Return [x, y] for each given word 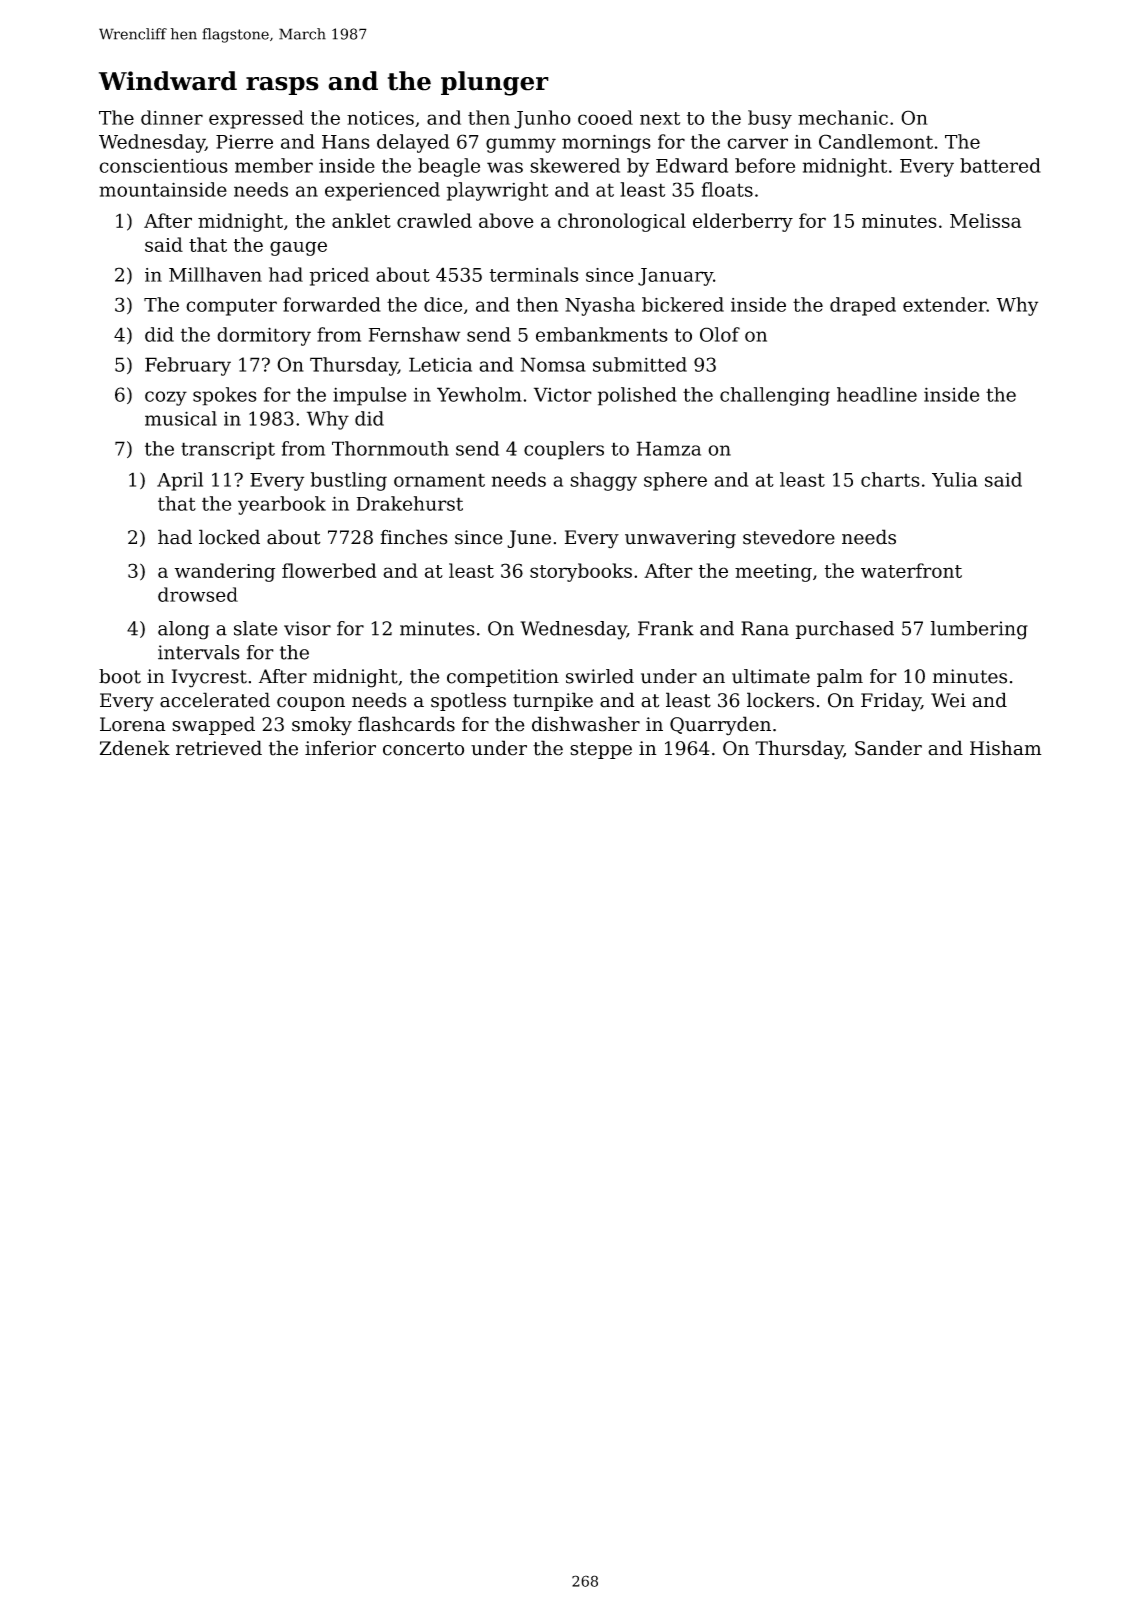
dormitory [264, 336]
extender [945, 304]
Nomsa [553, 364]
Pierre [244, 142]
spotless [468, 701]
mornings [606, 144]
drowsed [198, 594]
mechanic [843, 117]
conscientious [163, 166]
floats [727, 189]
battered [1000, 165]
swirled [600, 676]
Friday [891, 702]
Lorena [133, 724]
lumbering [979, 630]
